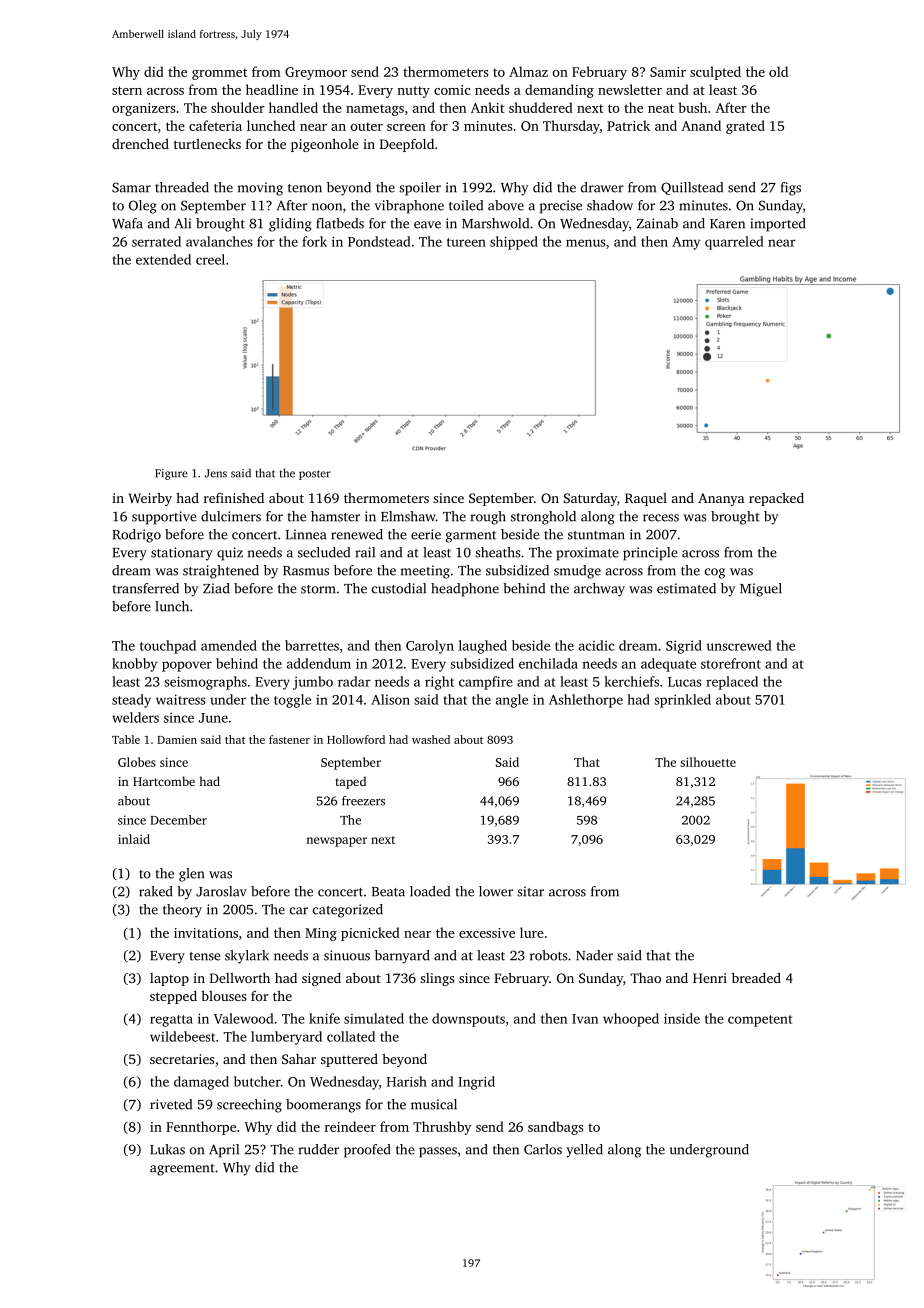 Image resolution: width=924 pixels, height=1308 pixels. Describe the element at coordinates (216, 473) in the screenshot. I see `Jens` at that location.
